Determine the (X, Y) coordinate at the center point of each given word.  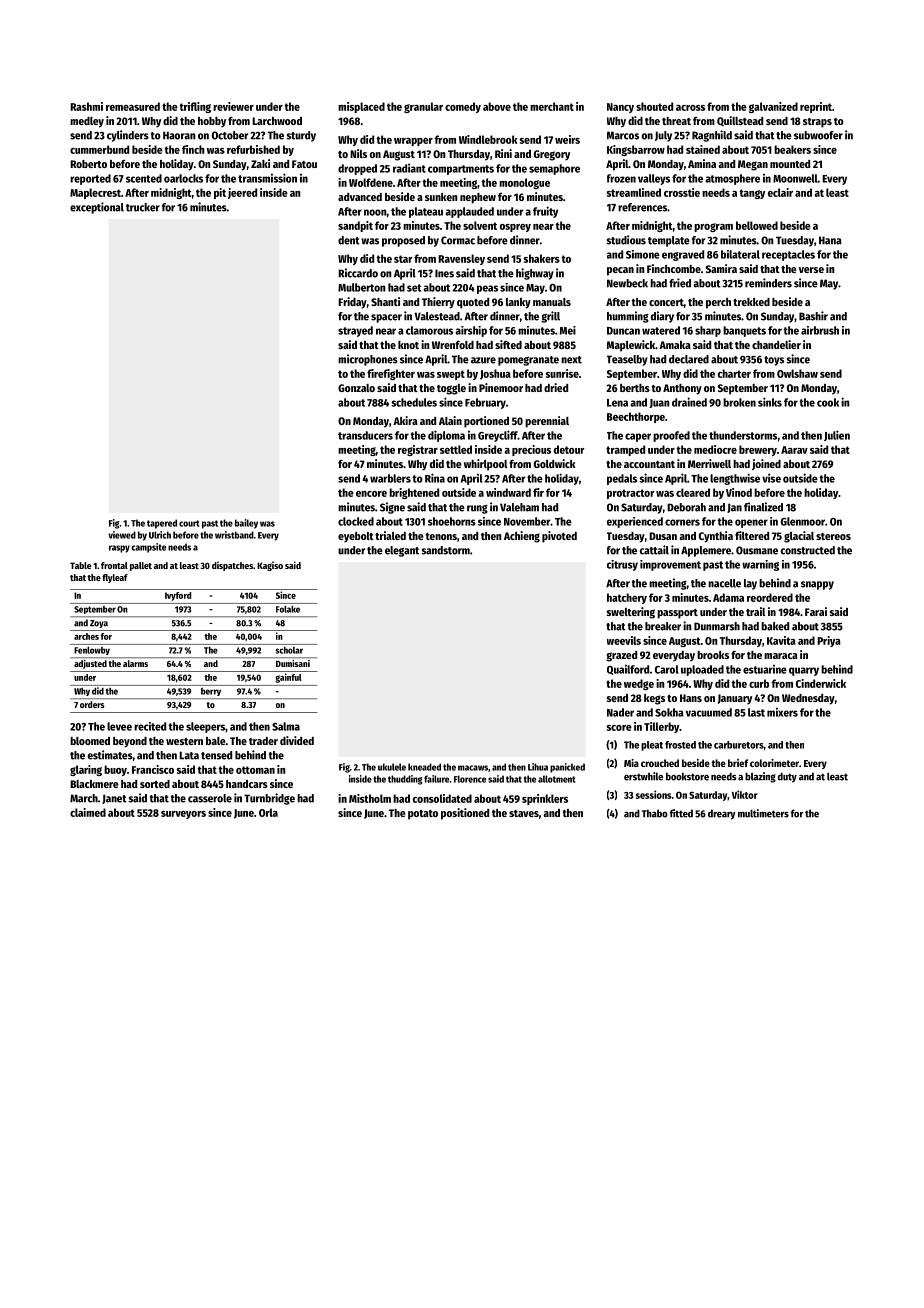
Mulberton (362, 287)
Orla (268, 812)
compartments (461, 170)
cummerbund (99, 149)
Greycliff (498, 436)
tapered (162, 524)
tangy (752, 194)
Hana (830, 240)
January (735, 699)
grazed (621, 656)
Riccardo (358, 273)
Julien (837, 435)
